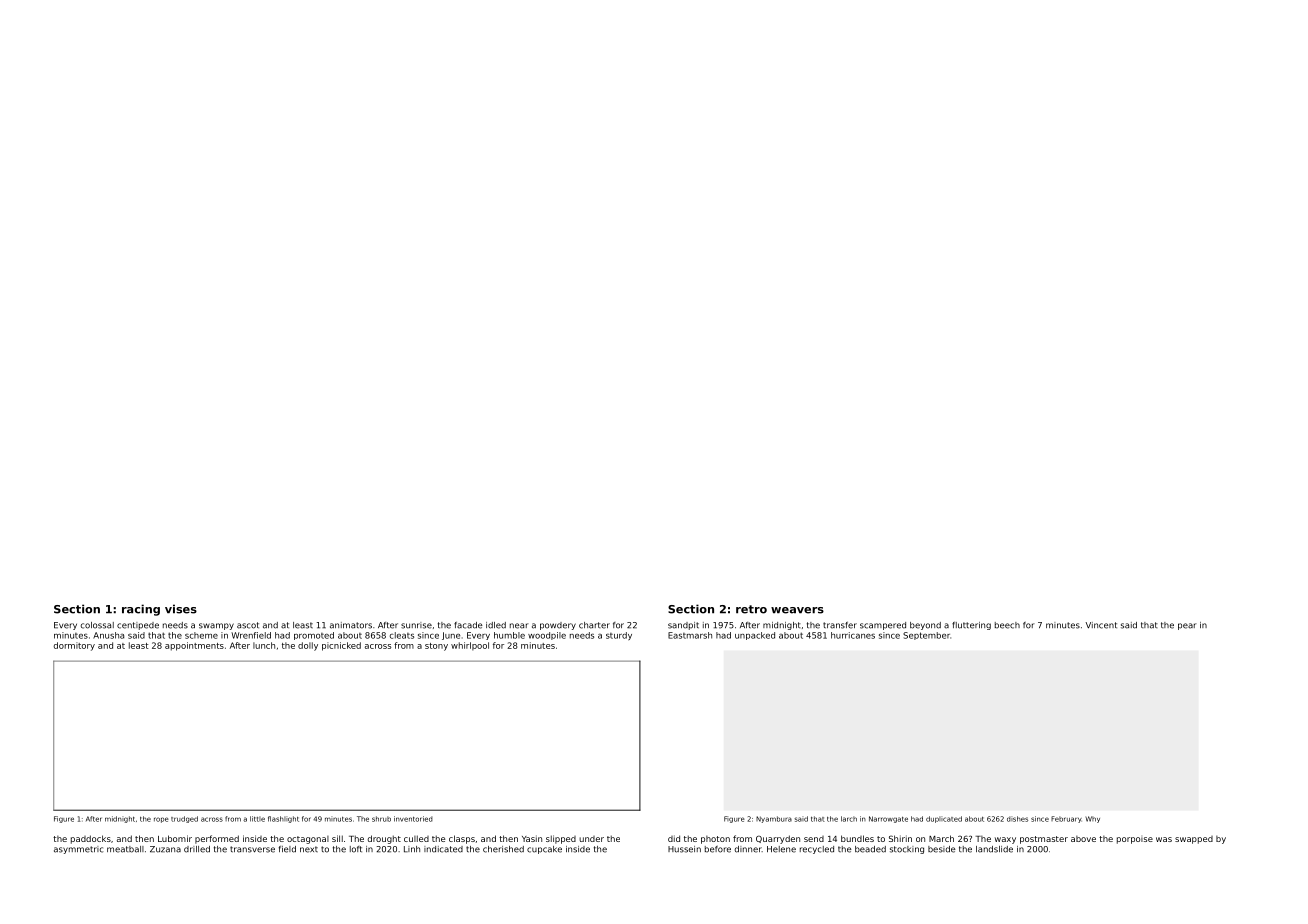 The width and height of the page is (1308, 924). What do you see at coordinates (413, 819) in the page?
I see `inventoried` at bounding box center [413, 819].
